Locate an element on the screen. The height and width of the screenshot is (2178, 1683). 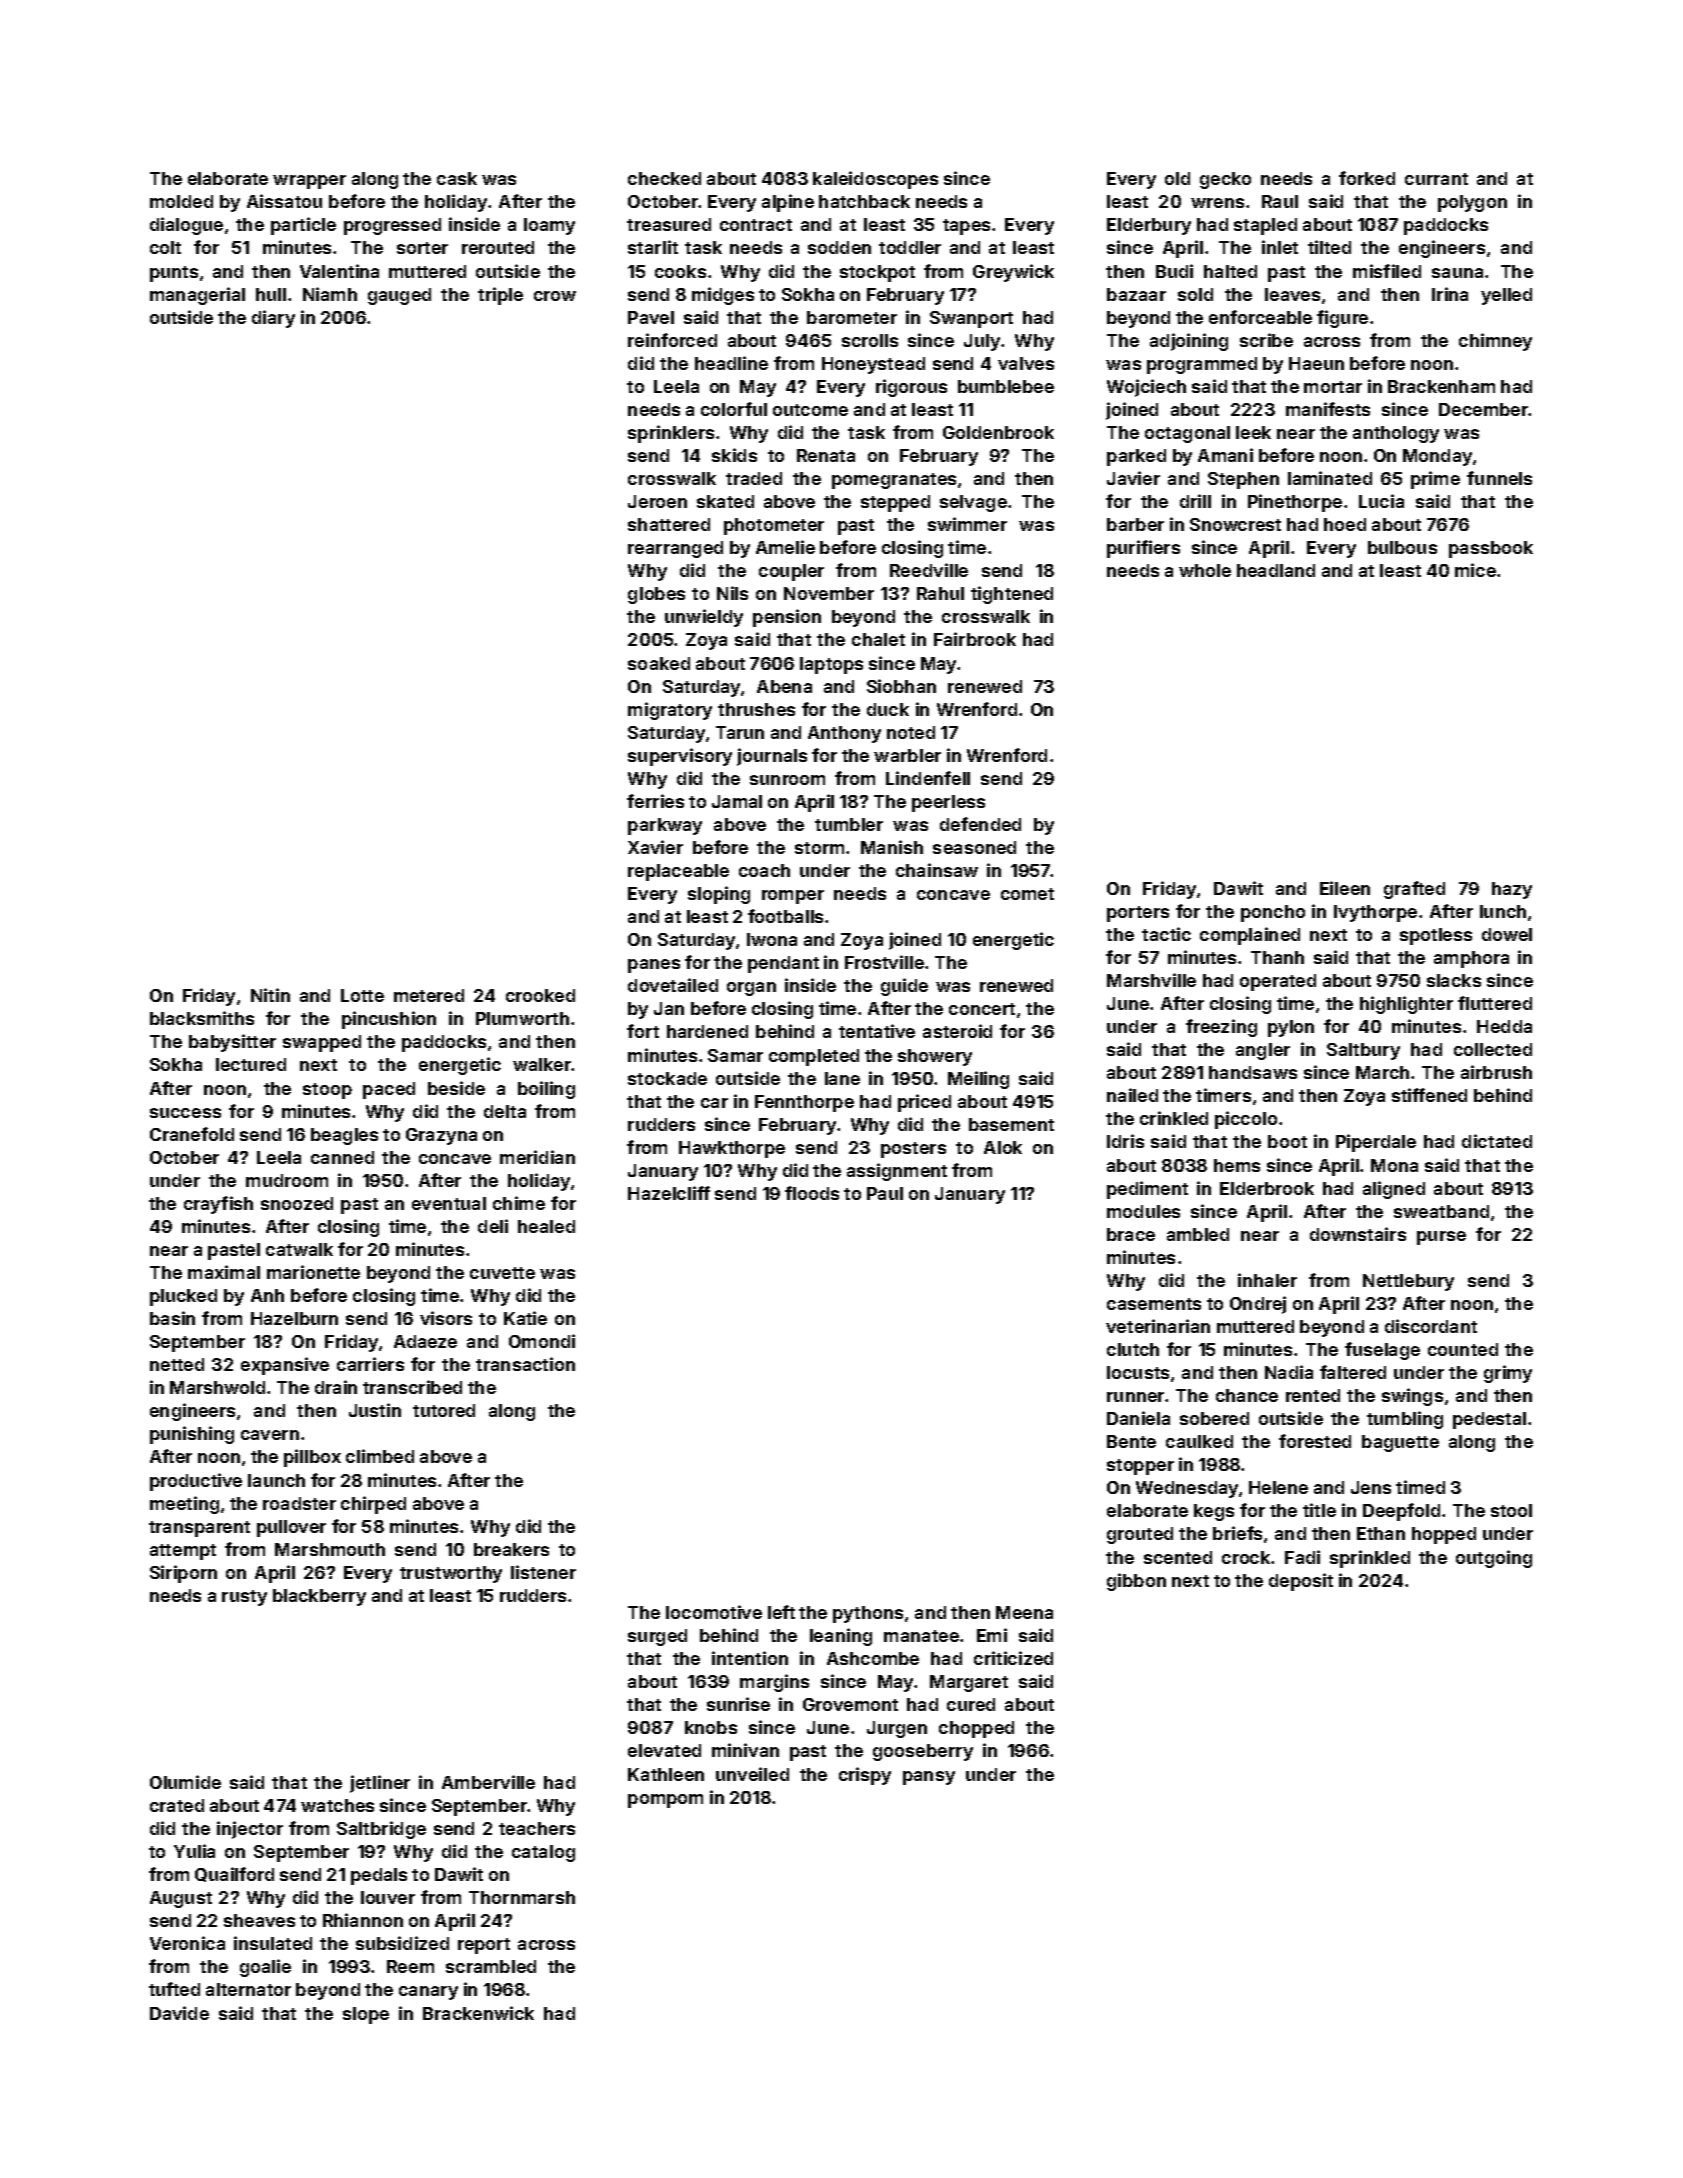
priced is located at coordinates (924, 1103).
